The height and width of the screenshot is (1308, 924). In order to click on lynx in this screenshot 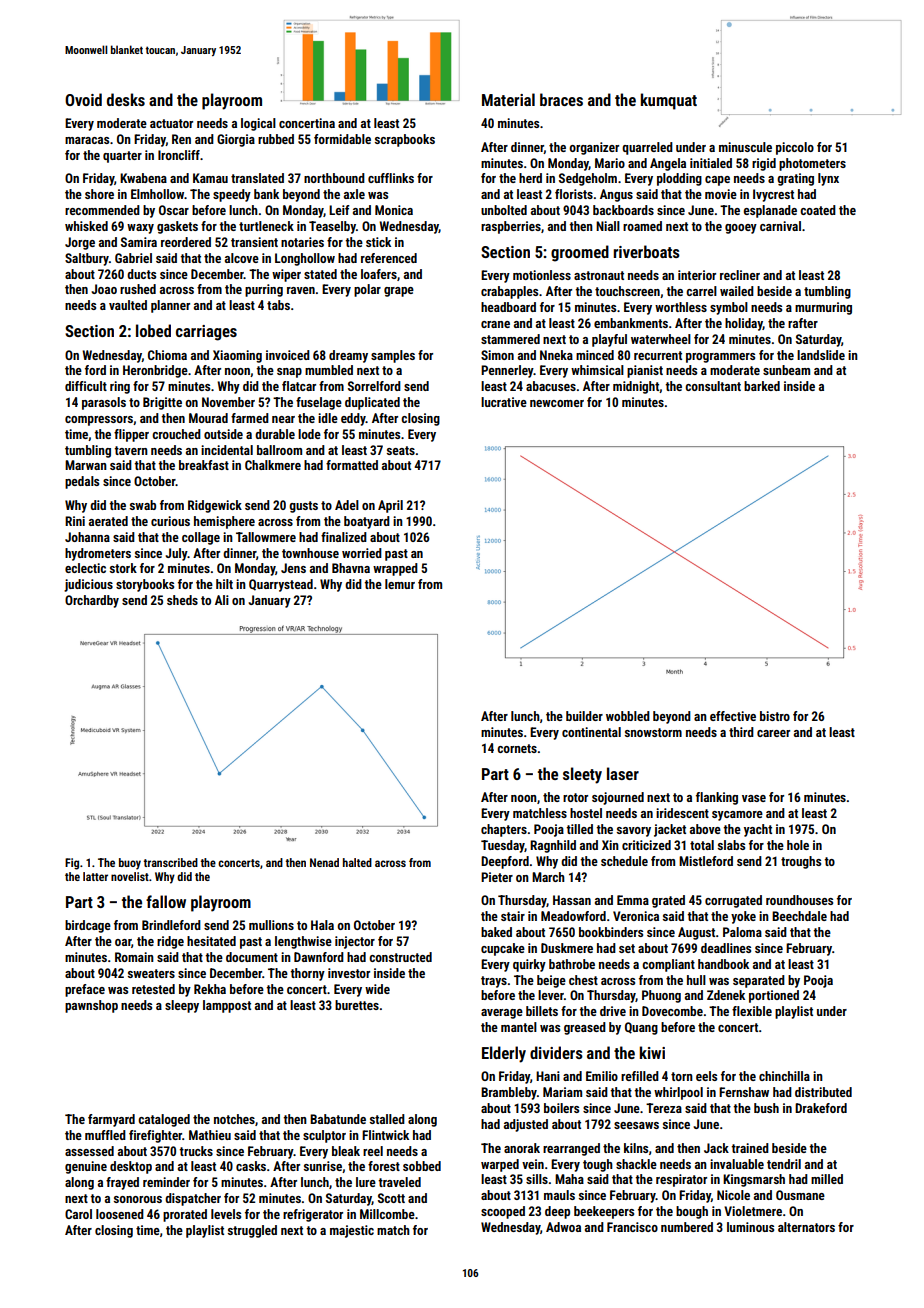, I will do `click(828, 179)`.
